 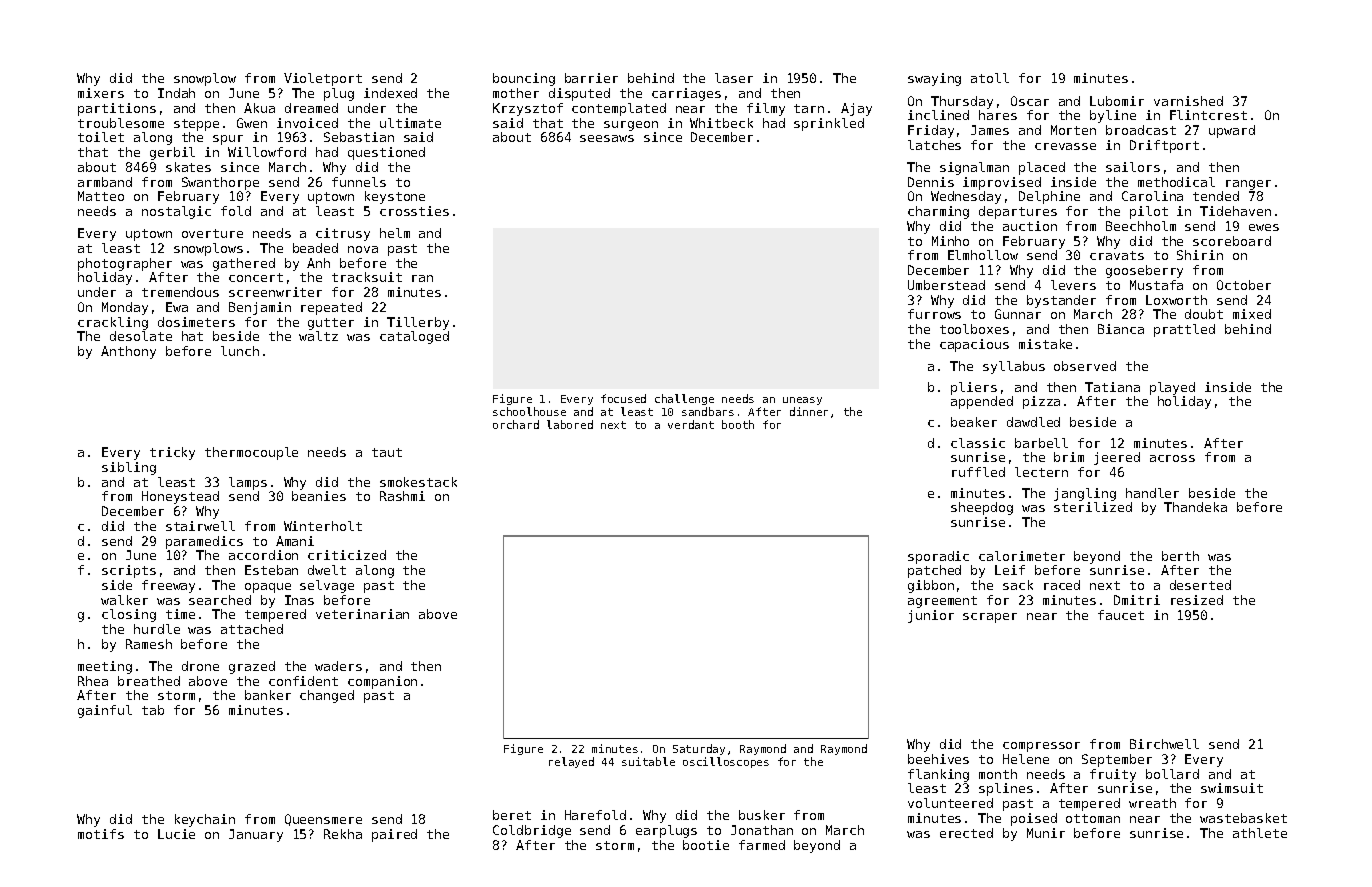 I want to click on mixers, so click(x=101, y=93).
